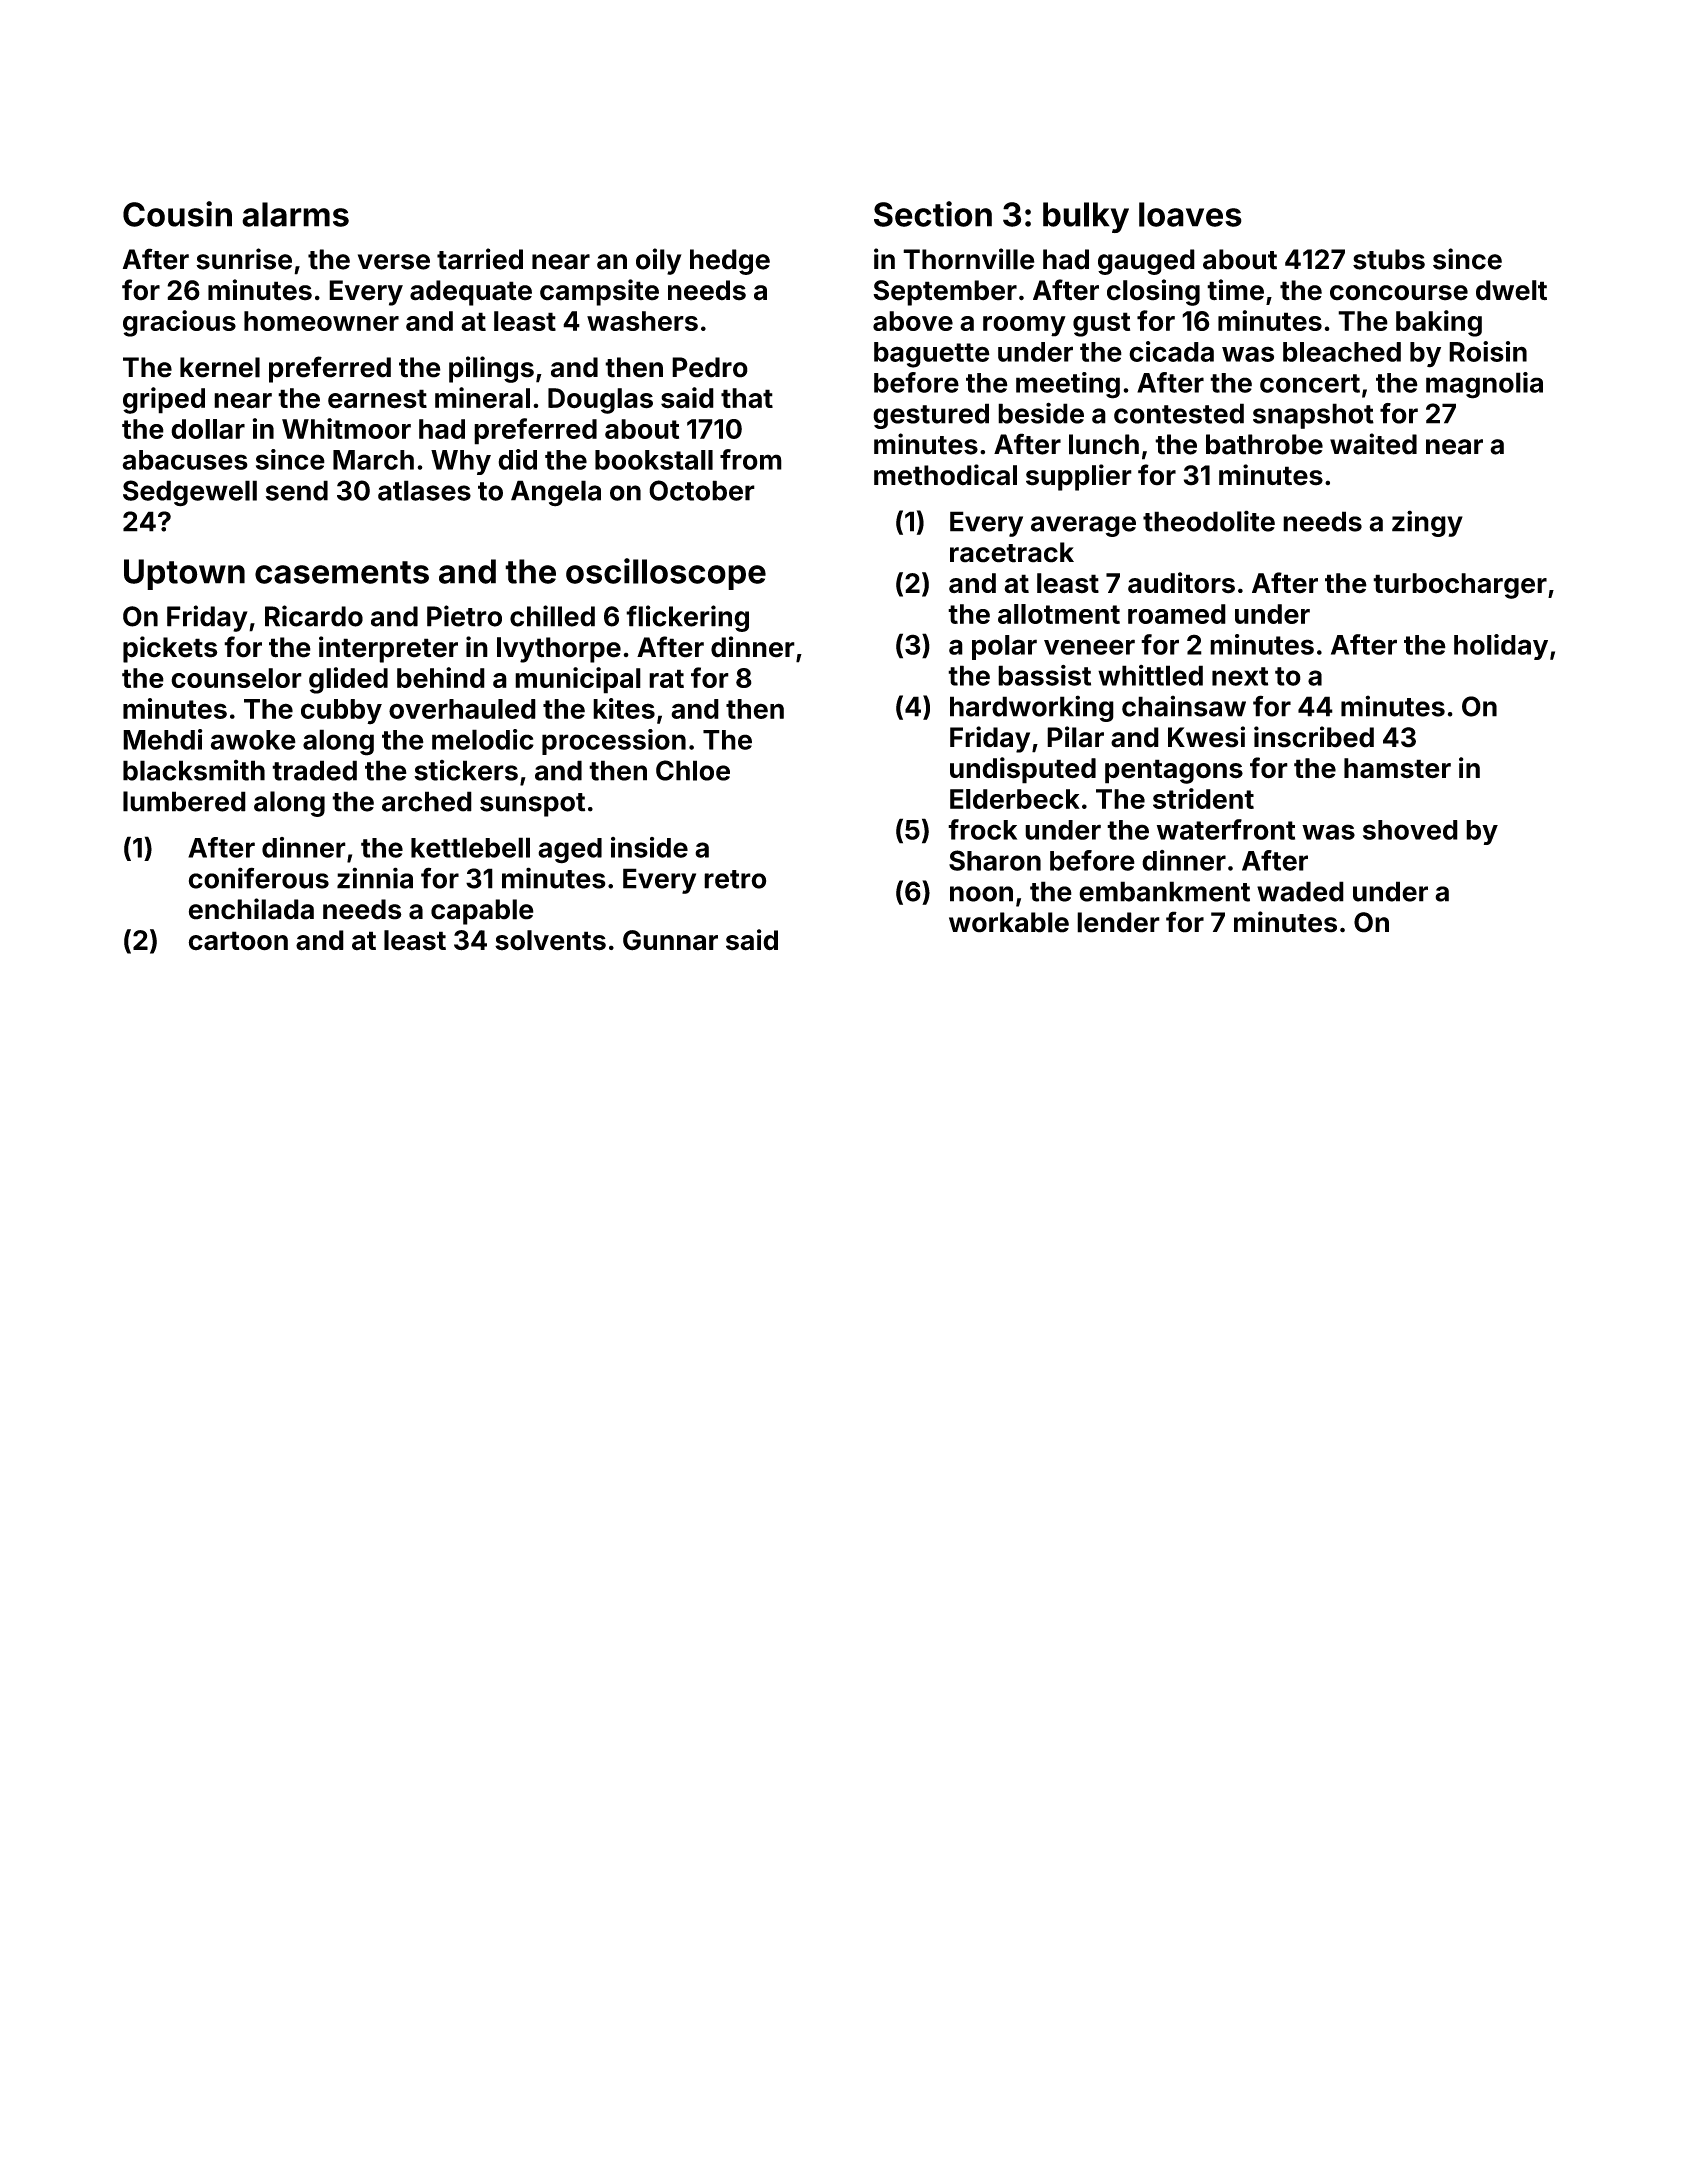  What do you see at coordinates (1389, 259) in the screenshot?
I see `stubs` at bounding box center [1389, 259].
